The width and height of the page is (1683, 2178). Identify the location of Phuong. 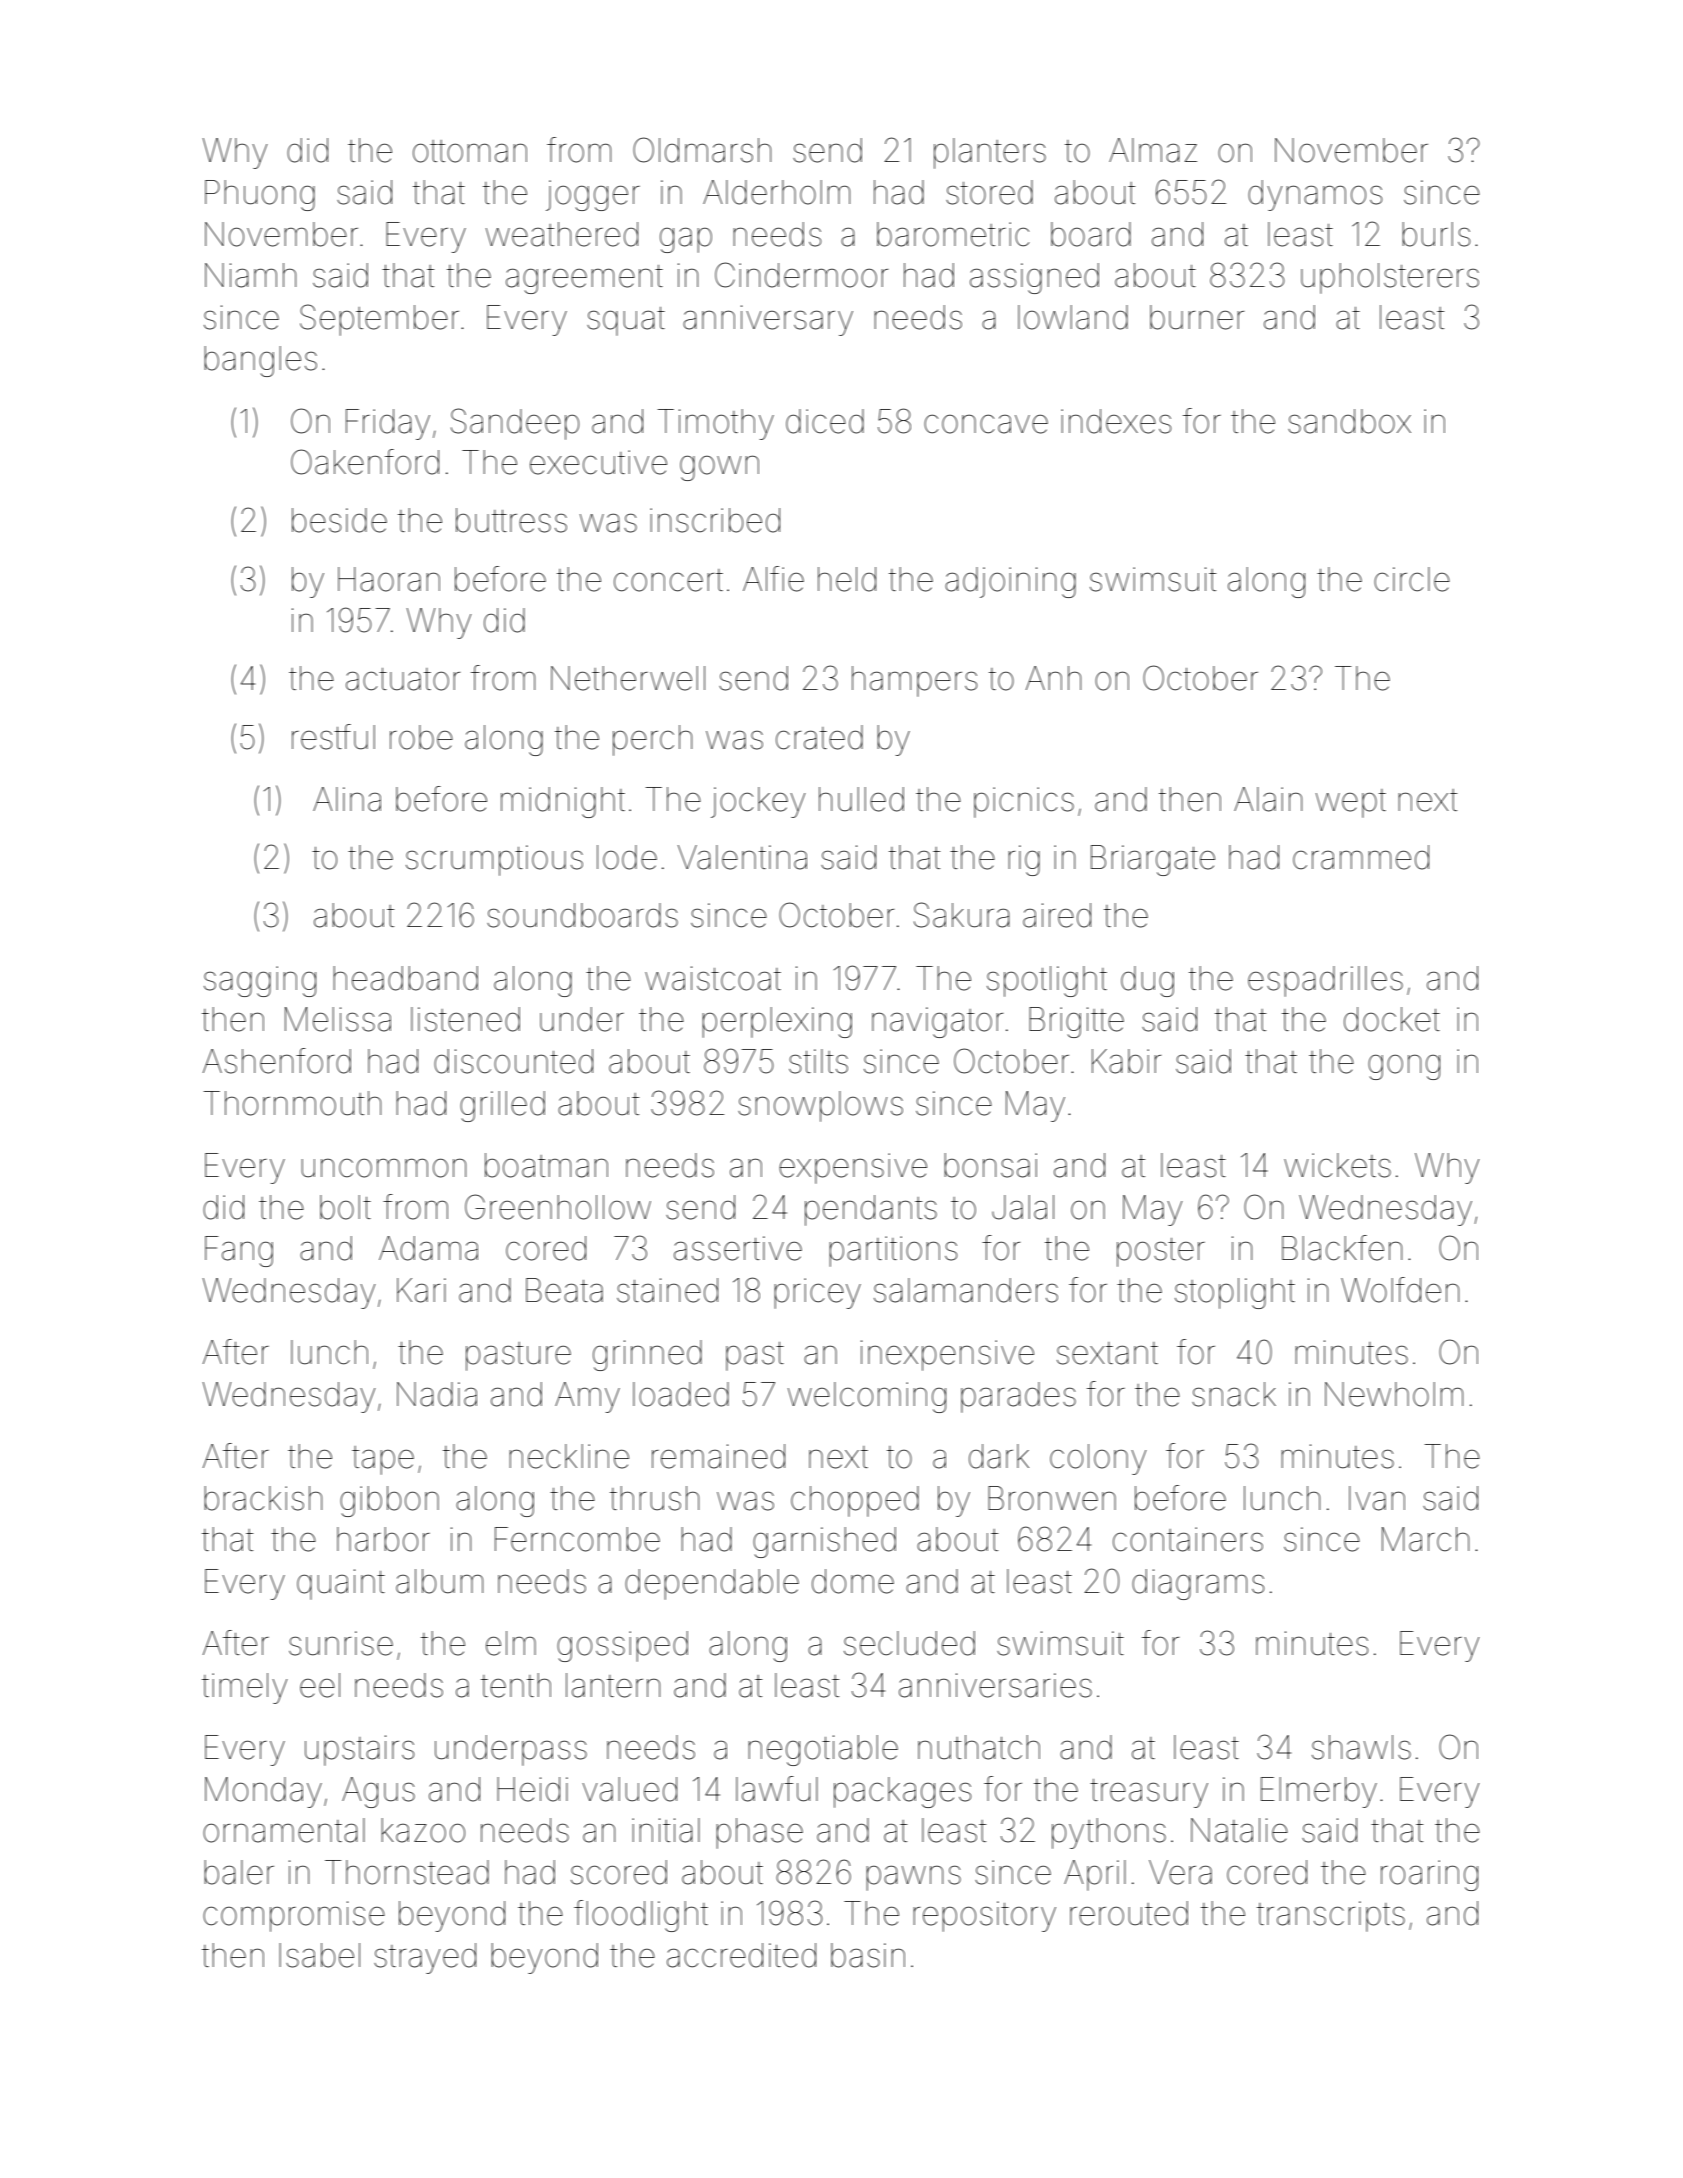
(260, 195).
